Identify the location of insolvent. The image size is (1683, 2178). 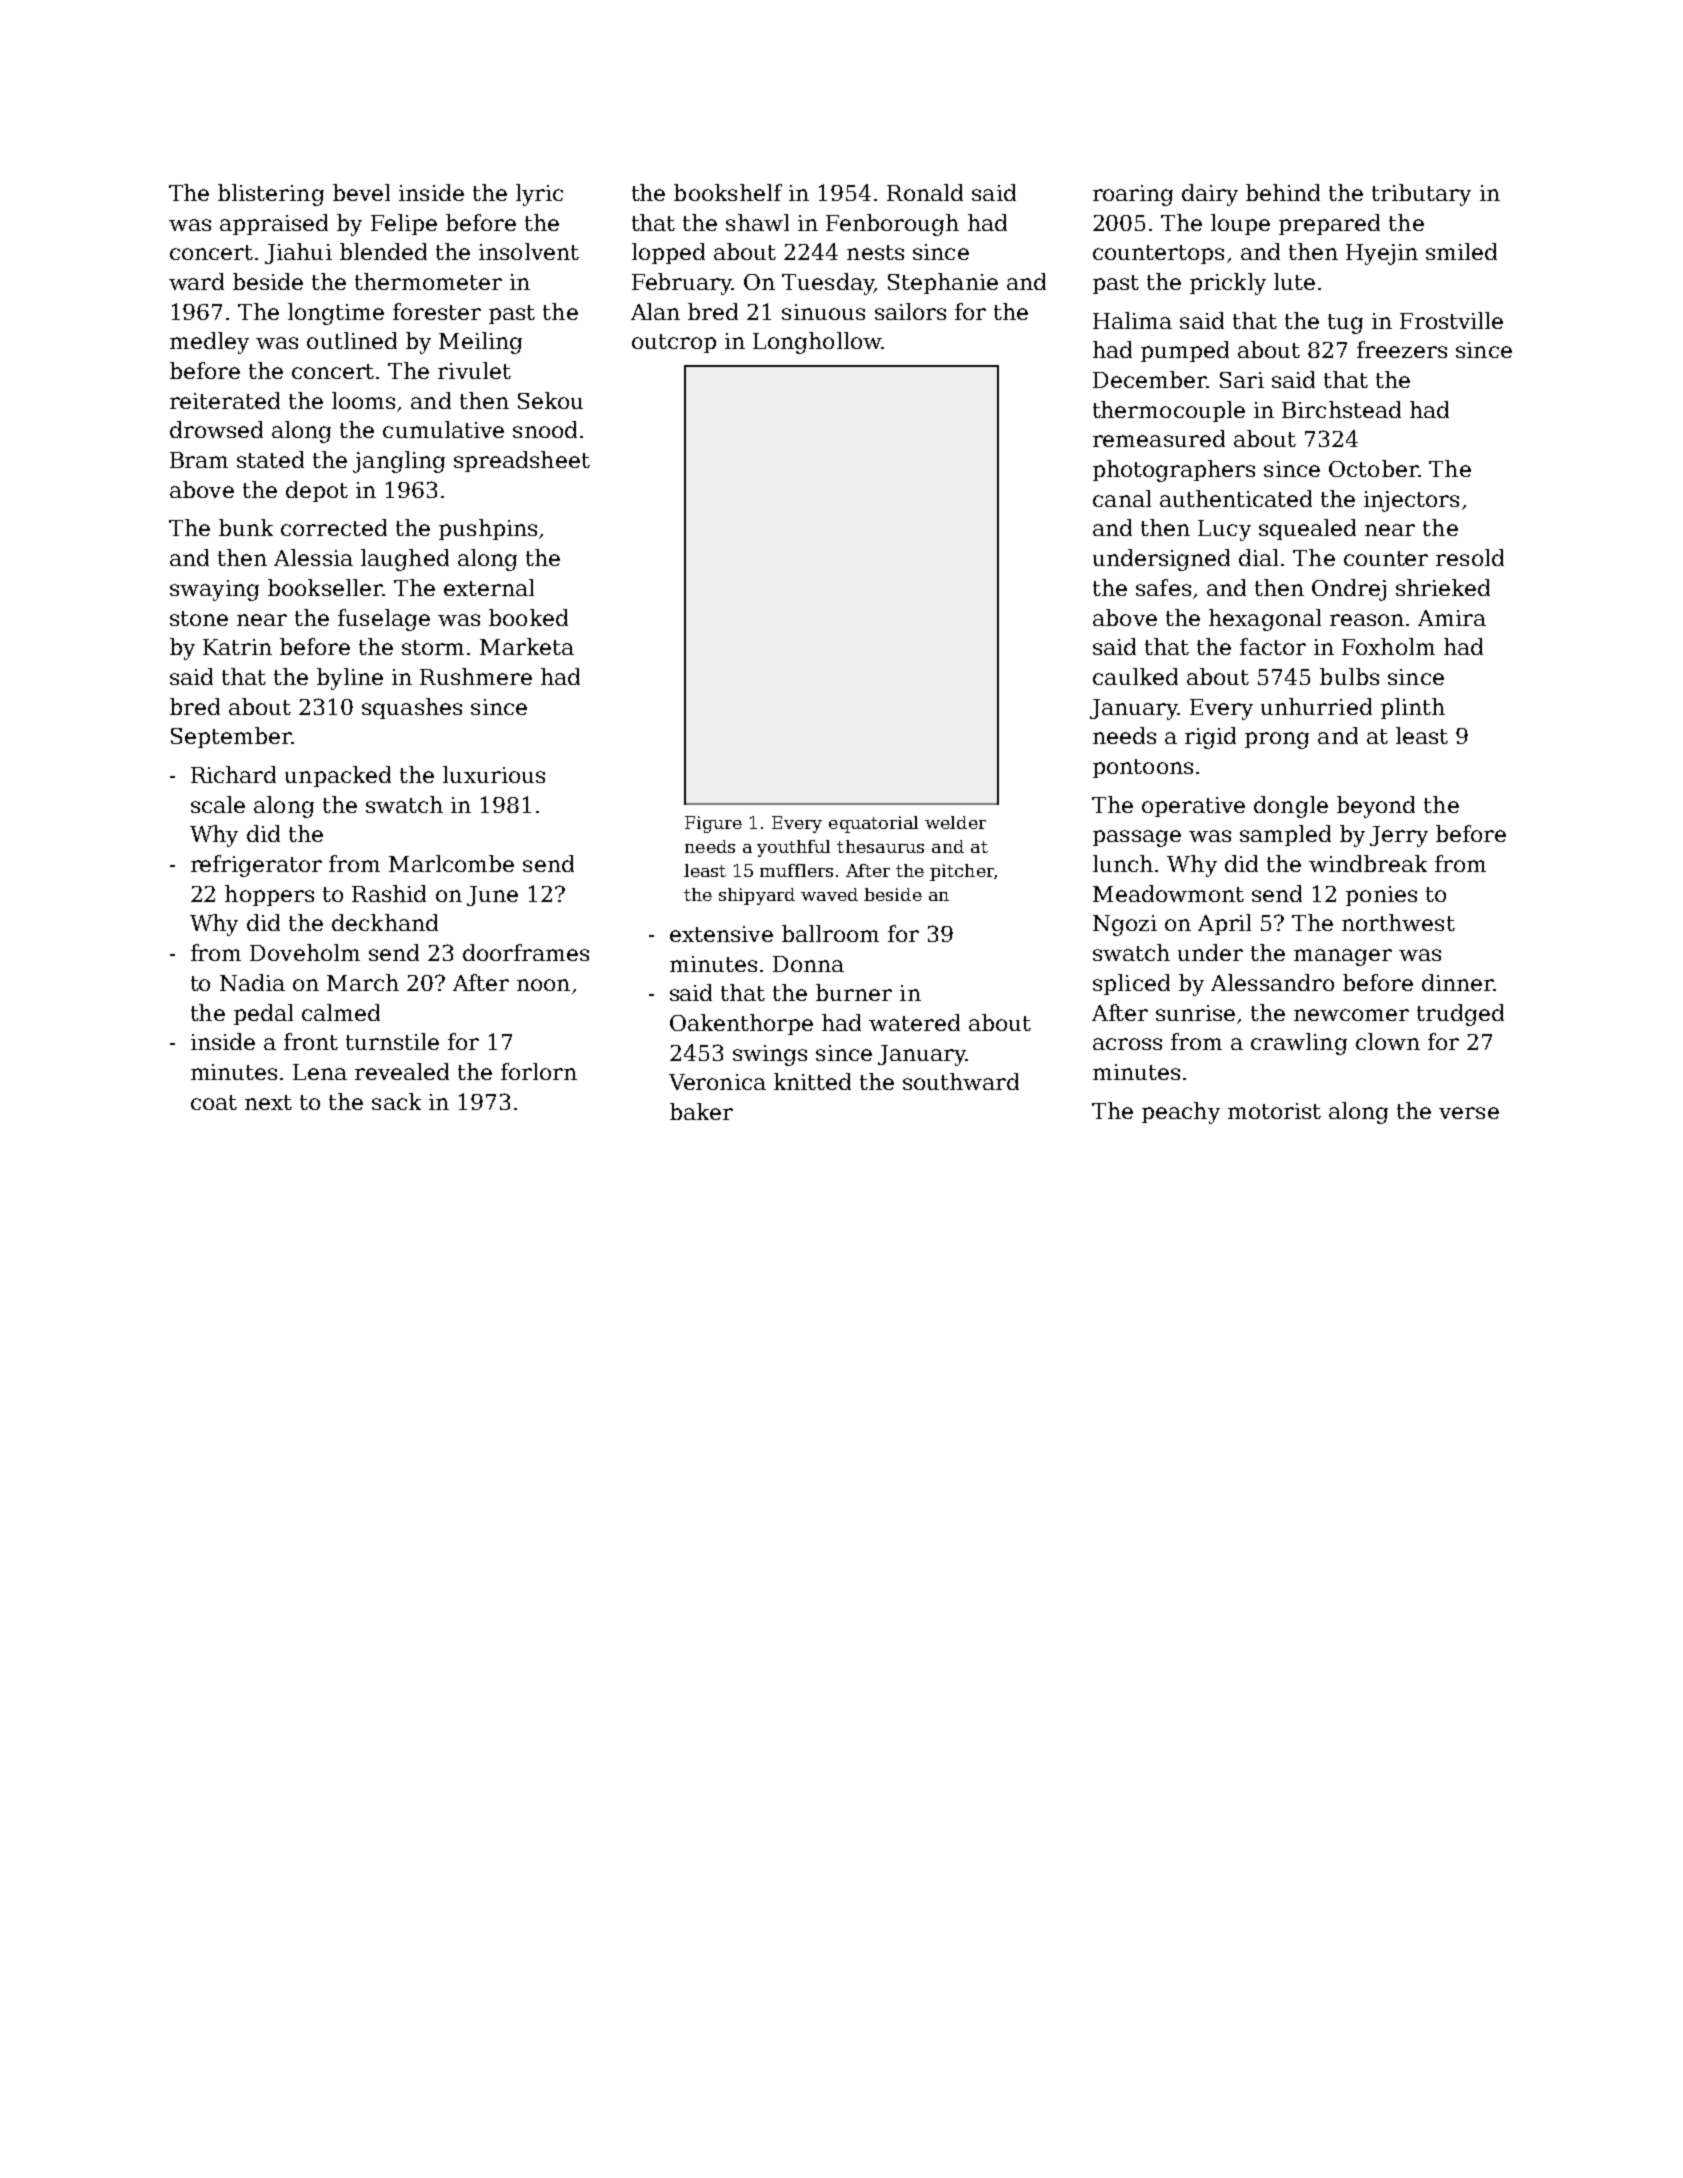
(529, 251).
